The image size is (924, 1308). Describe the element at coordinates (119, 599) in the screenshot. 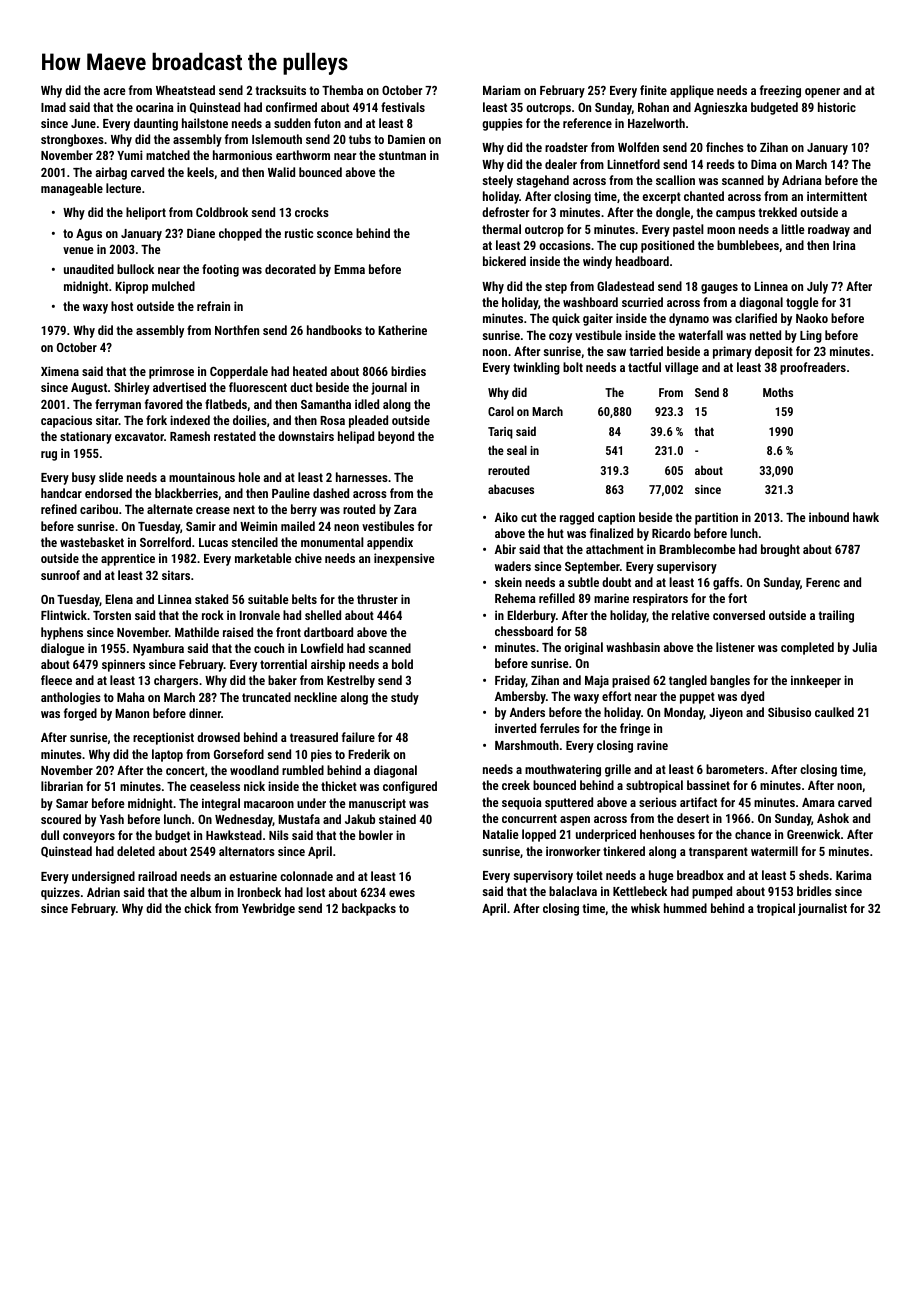

I see `Elena` at that location.
